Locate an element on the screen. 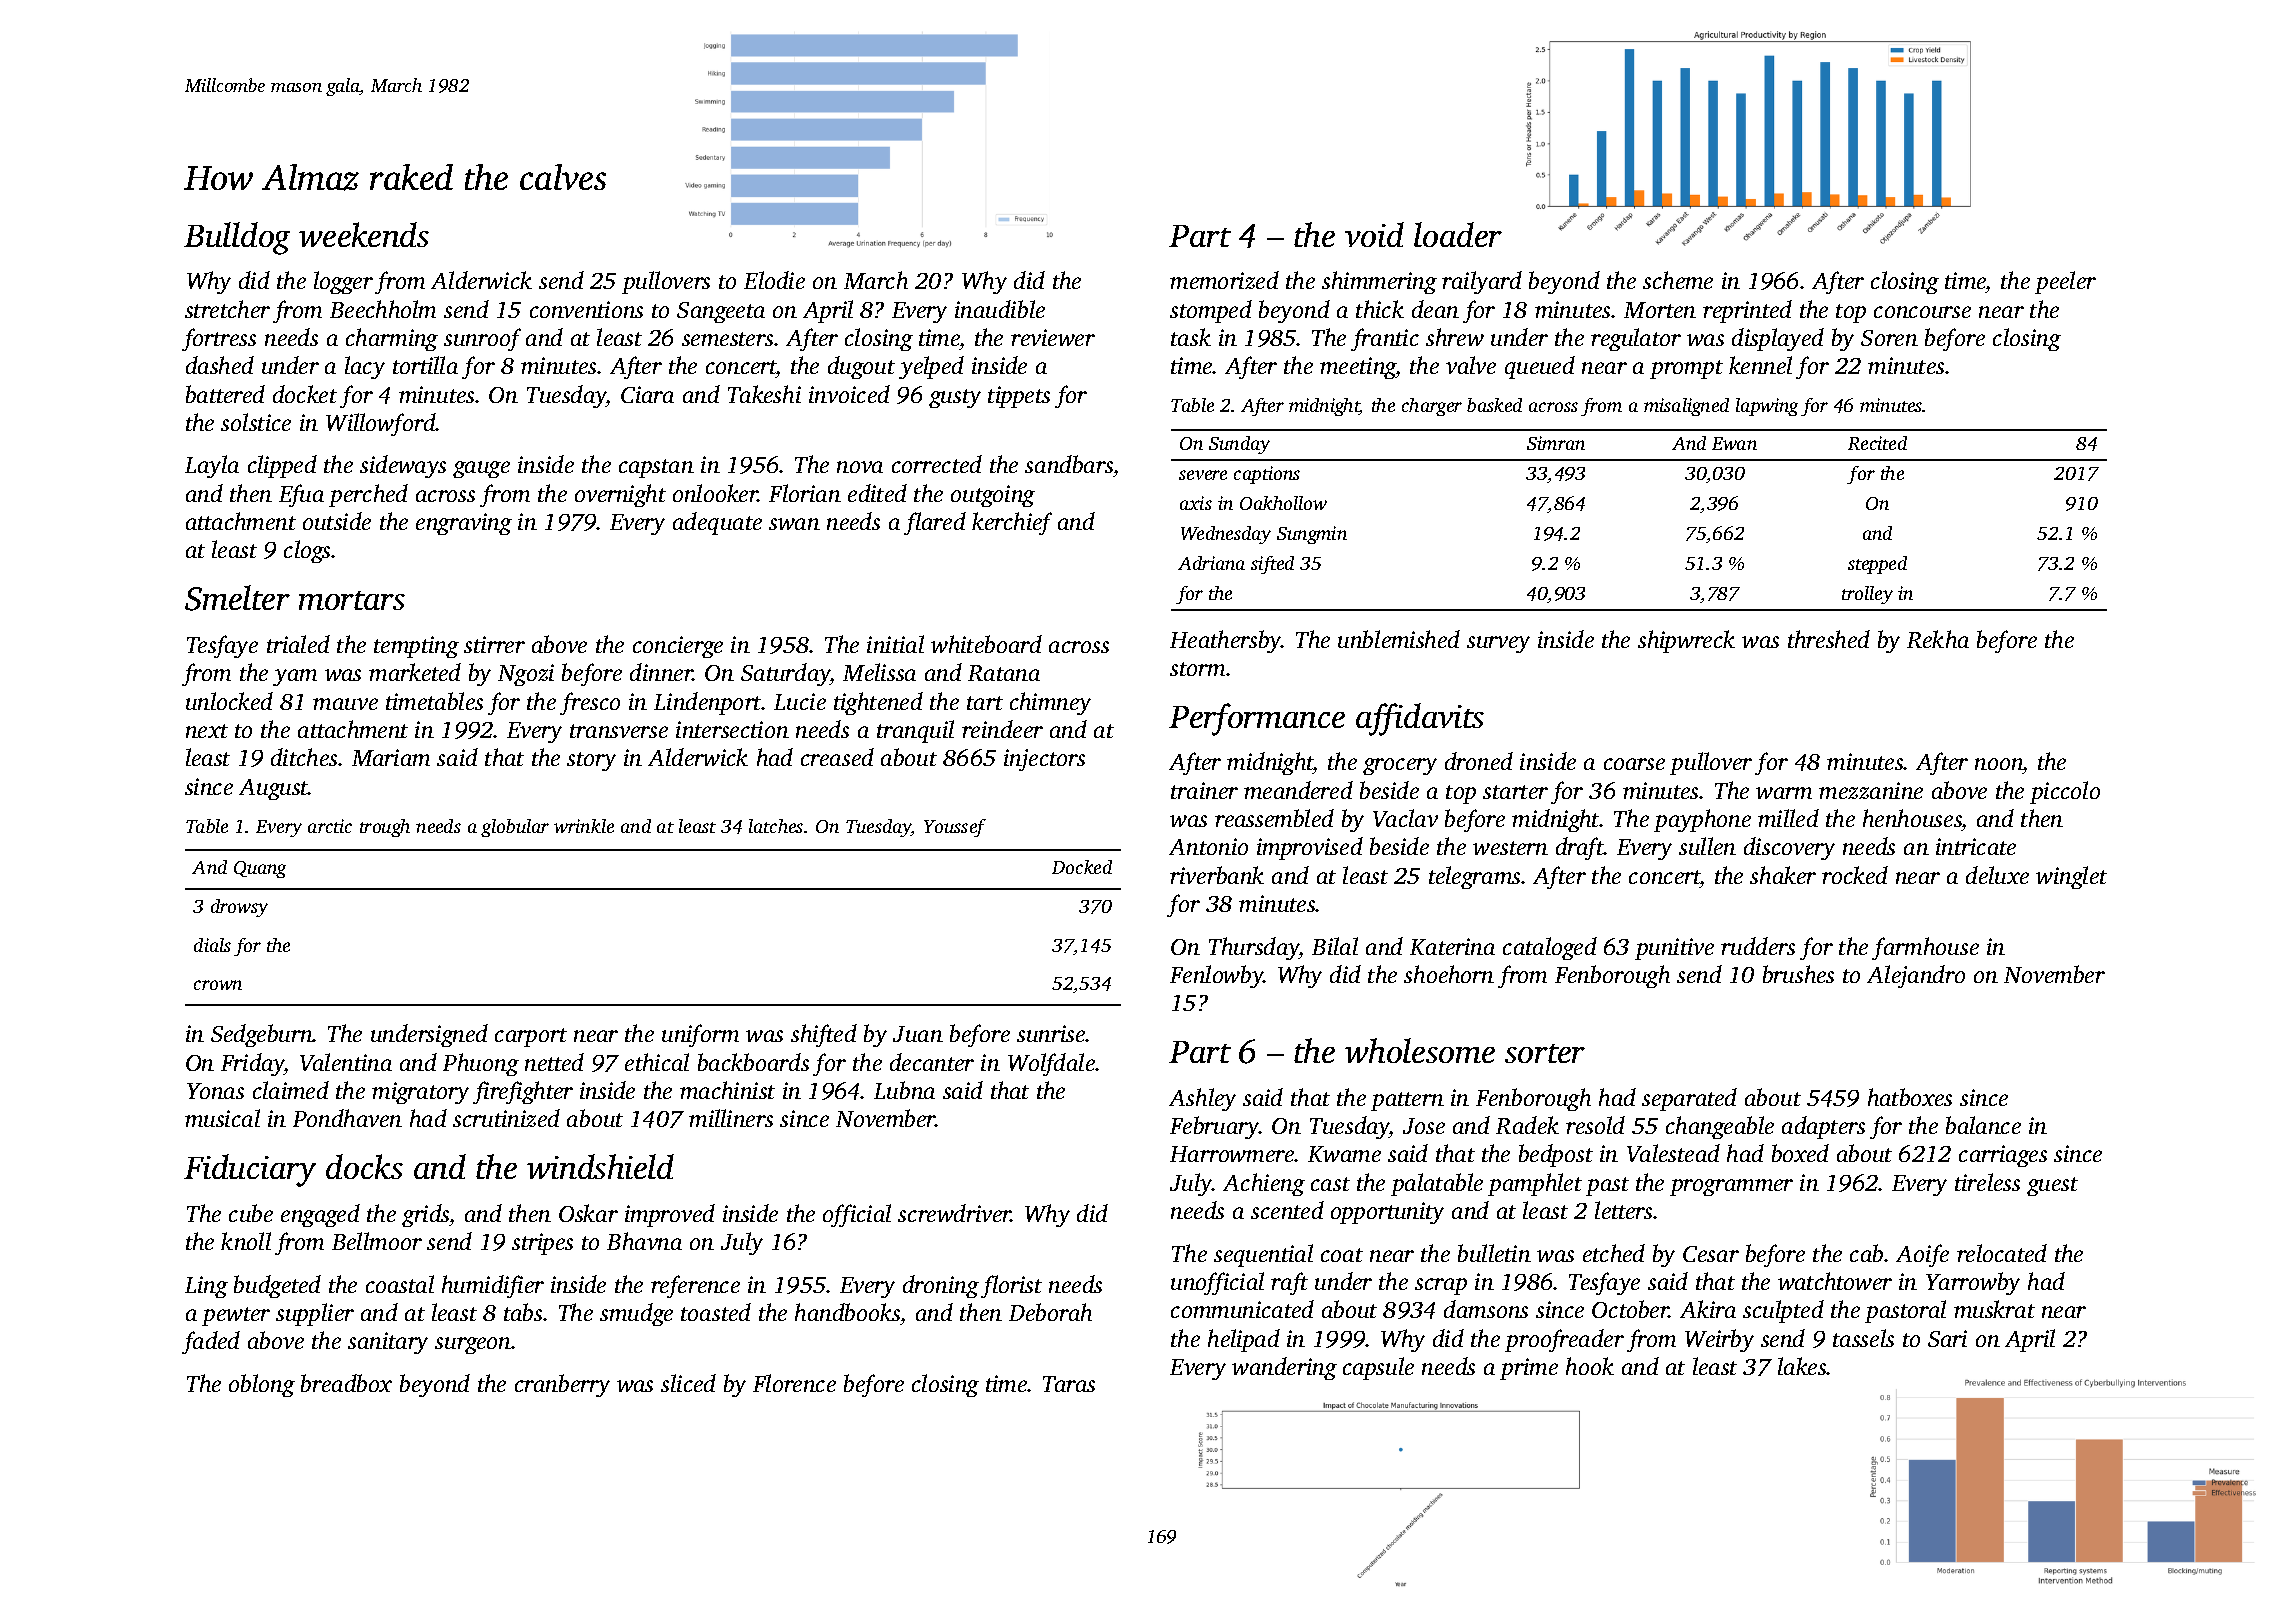  sifted is located at coordinates (1272, 565).
